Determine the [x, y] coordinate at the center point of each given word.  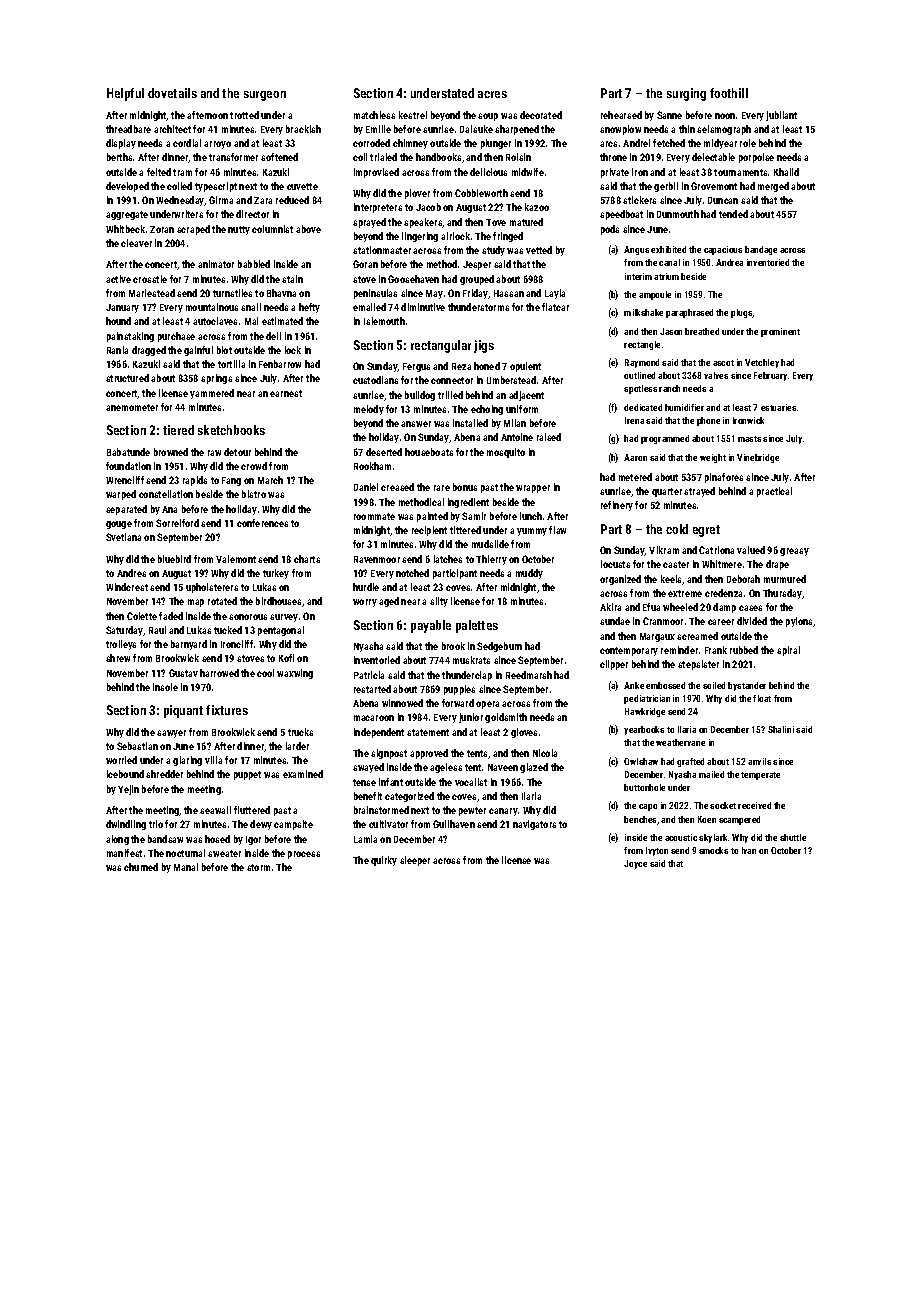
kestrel [413, 115]
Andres [131, 573]
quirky [384, 861]
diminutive [423, 307]
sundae [615, 621]
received [754, 805]
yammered [212, 394]
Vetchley [762, 363]
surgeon [265, 96]
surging [686, 94]
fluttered [252, 810]
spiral [788, 651]
